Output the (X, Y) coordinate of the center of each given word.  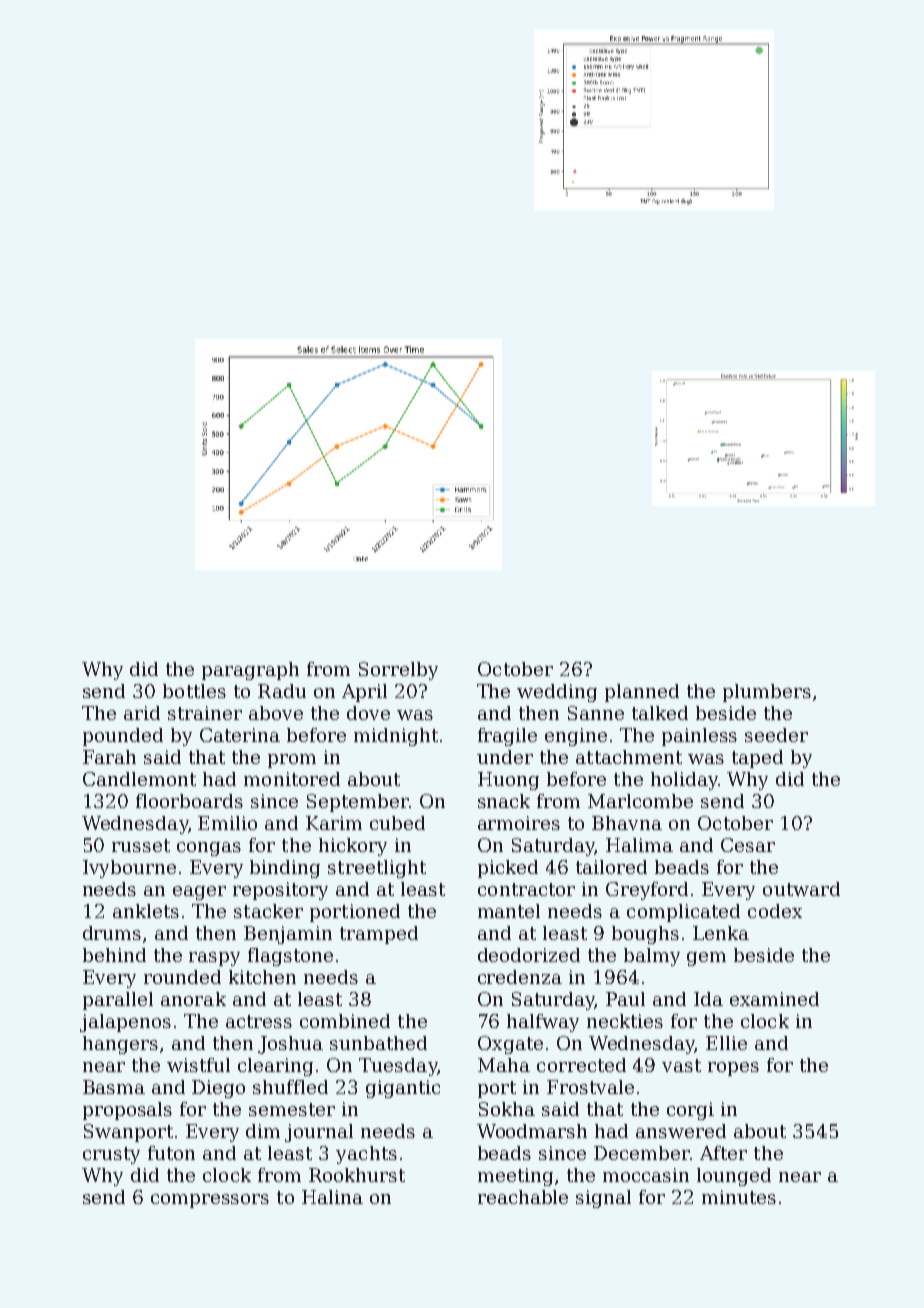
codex (775, 911)
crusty (111, 1155)
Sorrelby (398, 671)
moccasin (646, 1175)
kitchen (262, 977)
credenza (520, 977)
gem (706, 959)
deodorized (529, 955)
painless (699, 737)
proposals (127, 1111)
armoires (519, 823)
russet (141, 845)
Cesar (748, 845)
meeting (515, 1177)
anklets (146, 911)
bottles (194, 691)
